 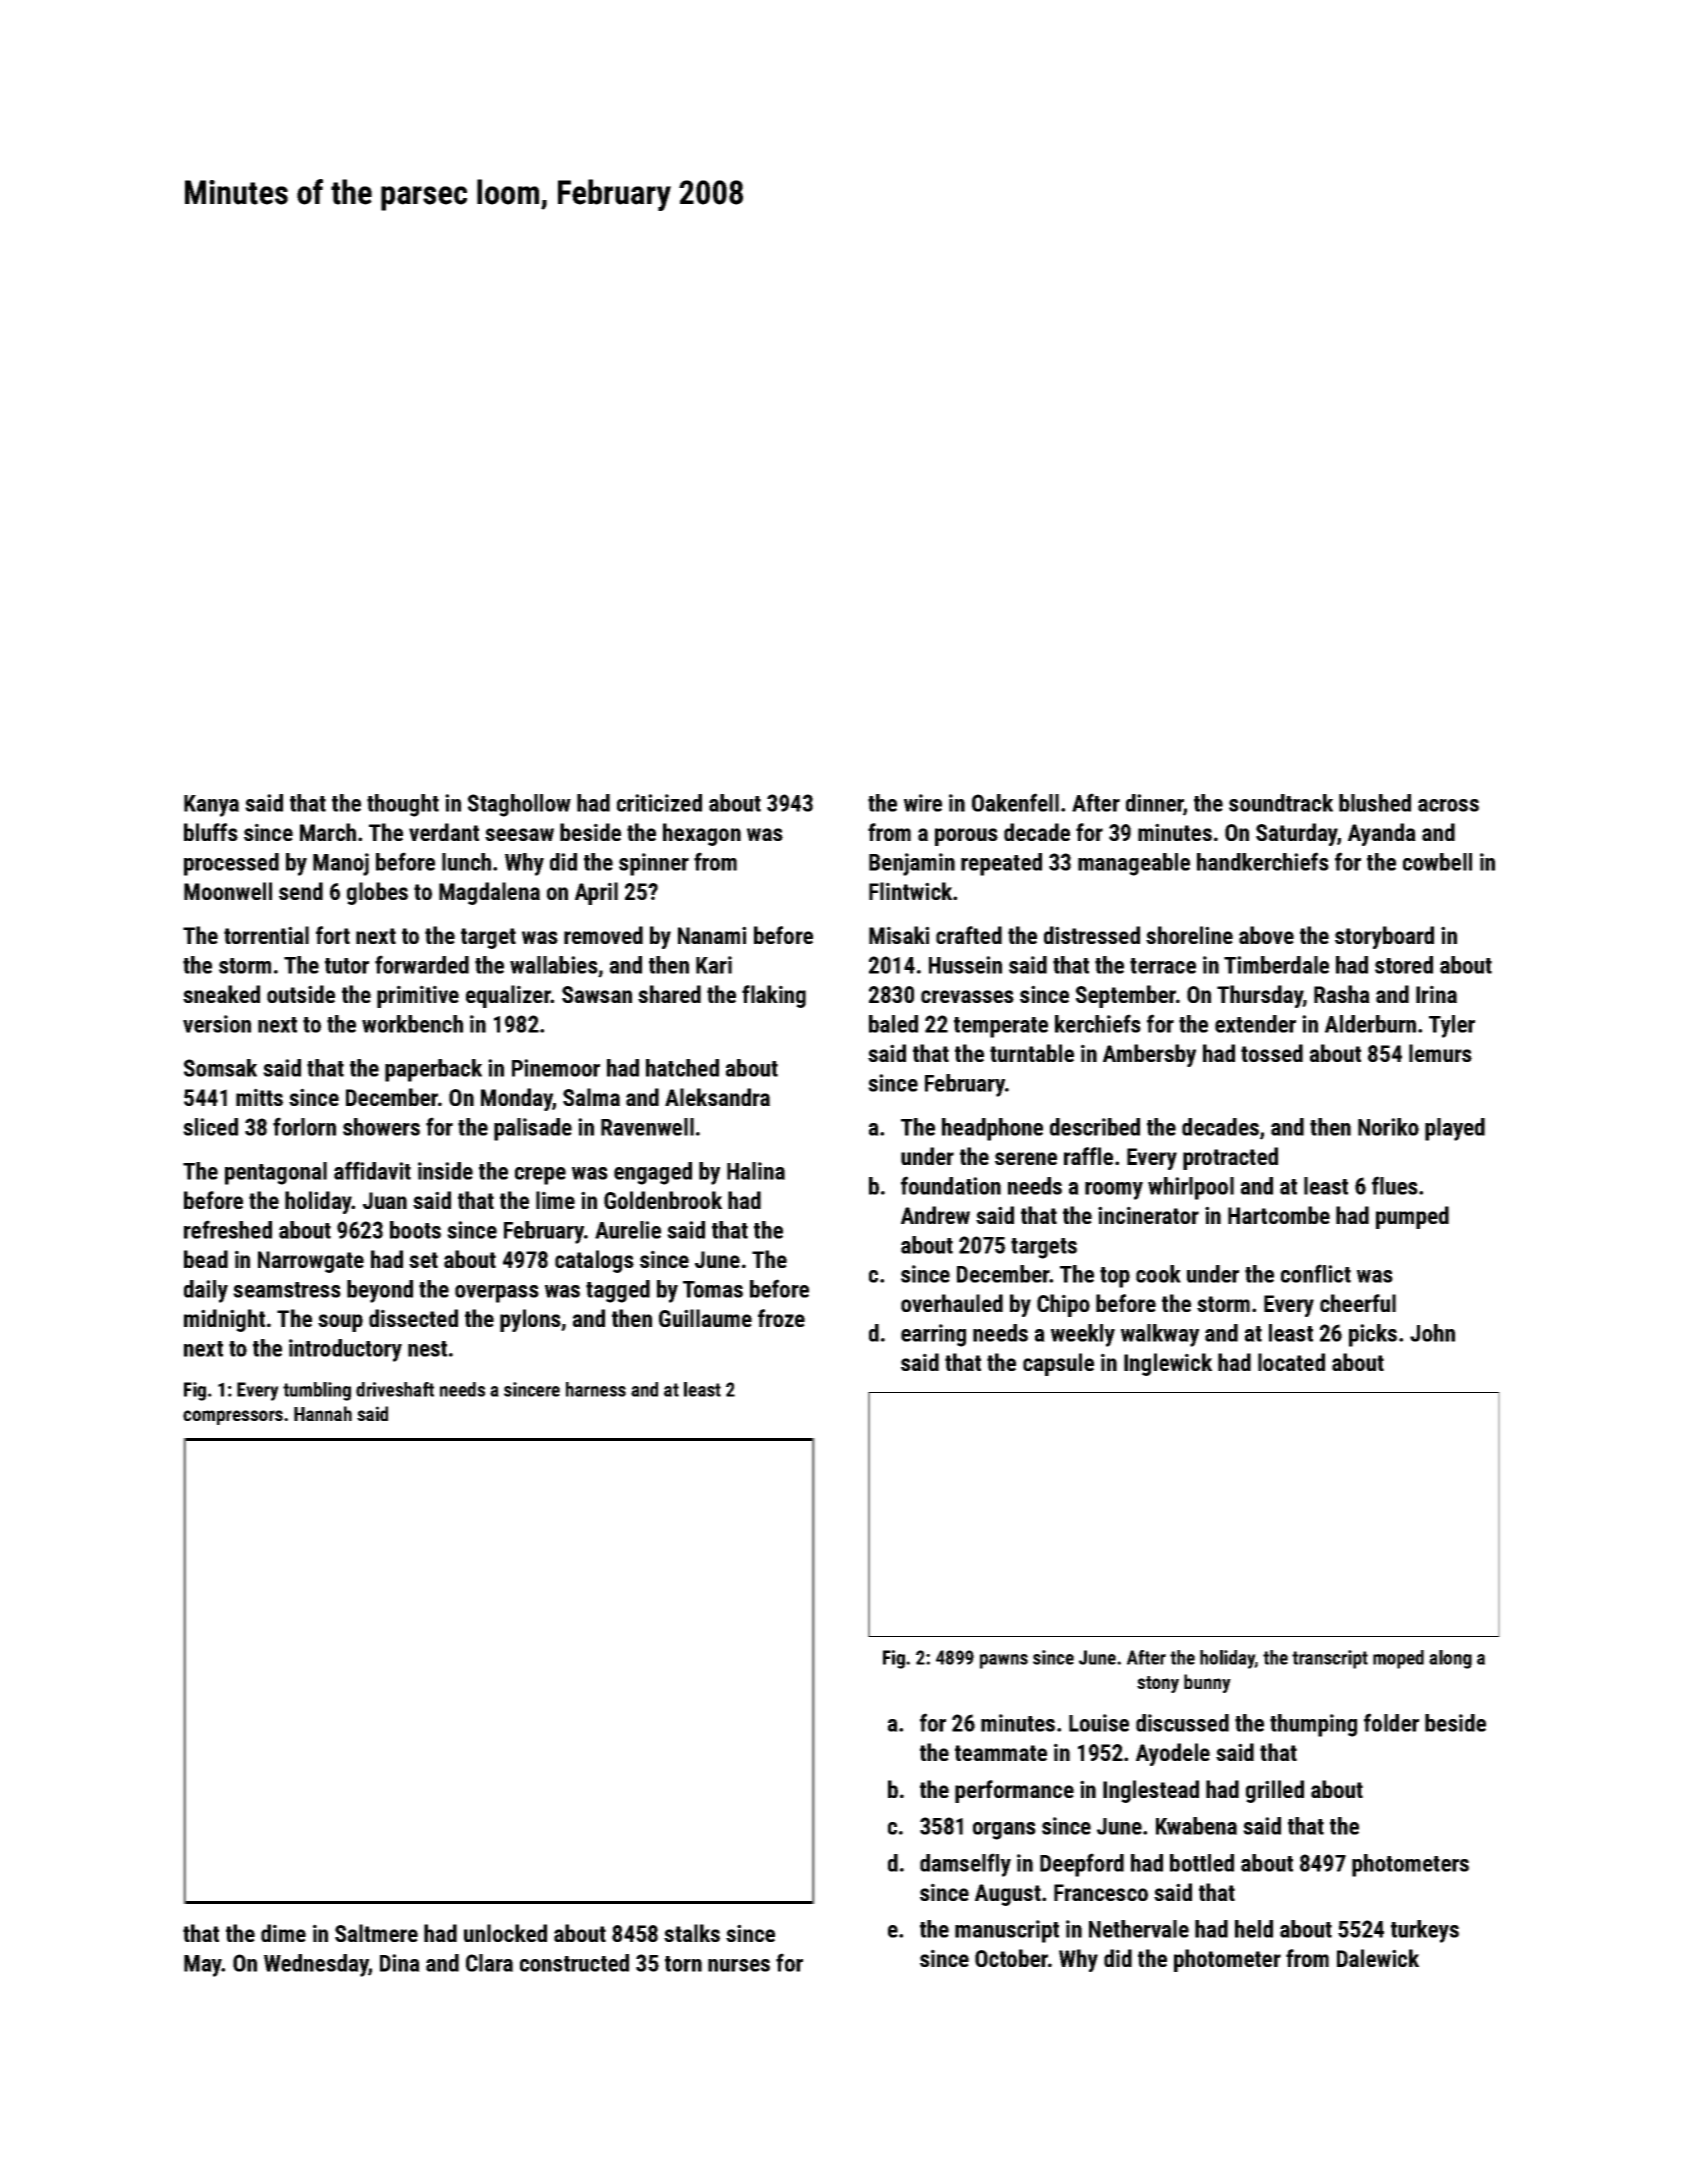 I want to click on across, so click(x=1448, y=805).
